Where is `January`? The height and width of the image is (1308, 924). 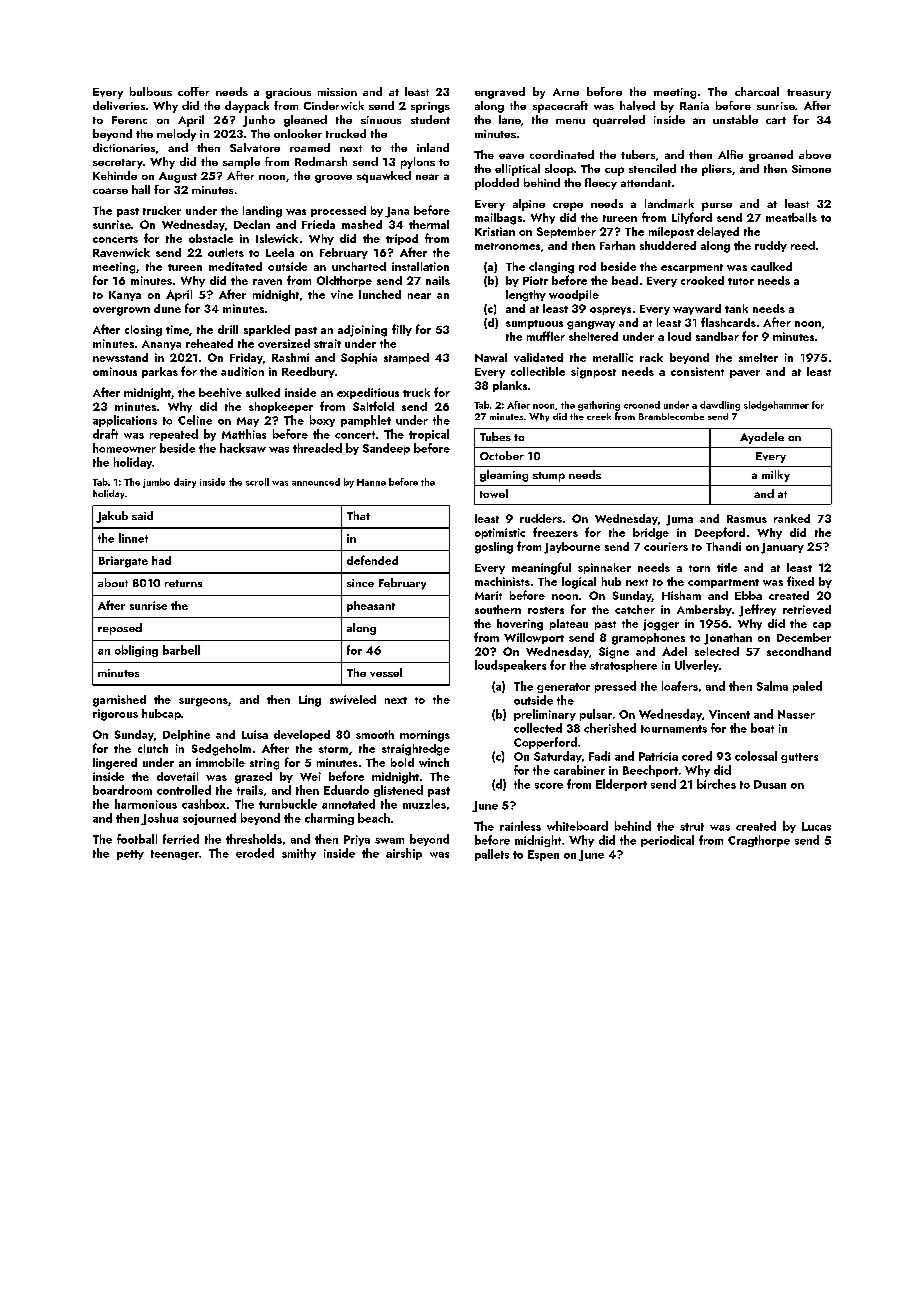
January is located at coordinates (782, 548).
